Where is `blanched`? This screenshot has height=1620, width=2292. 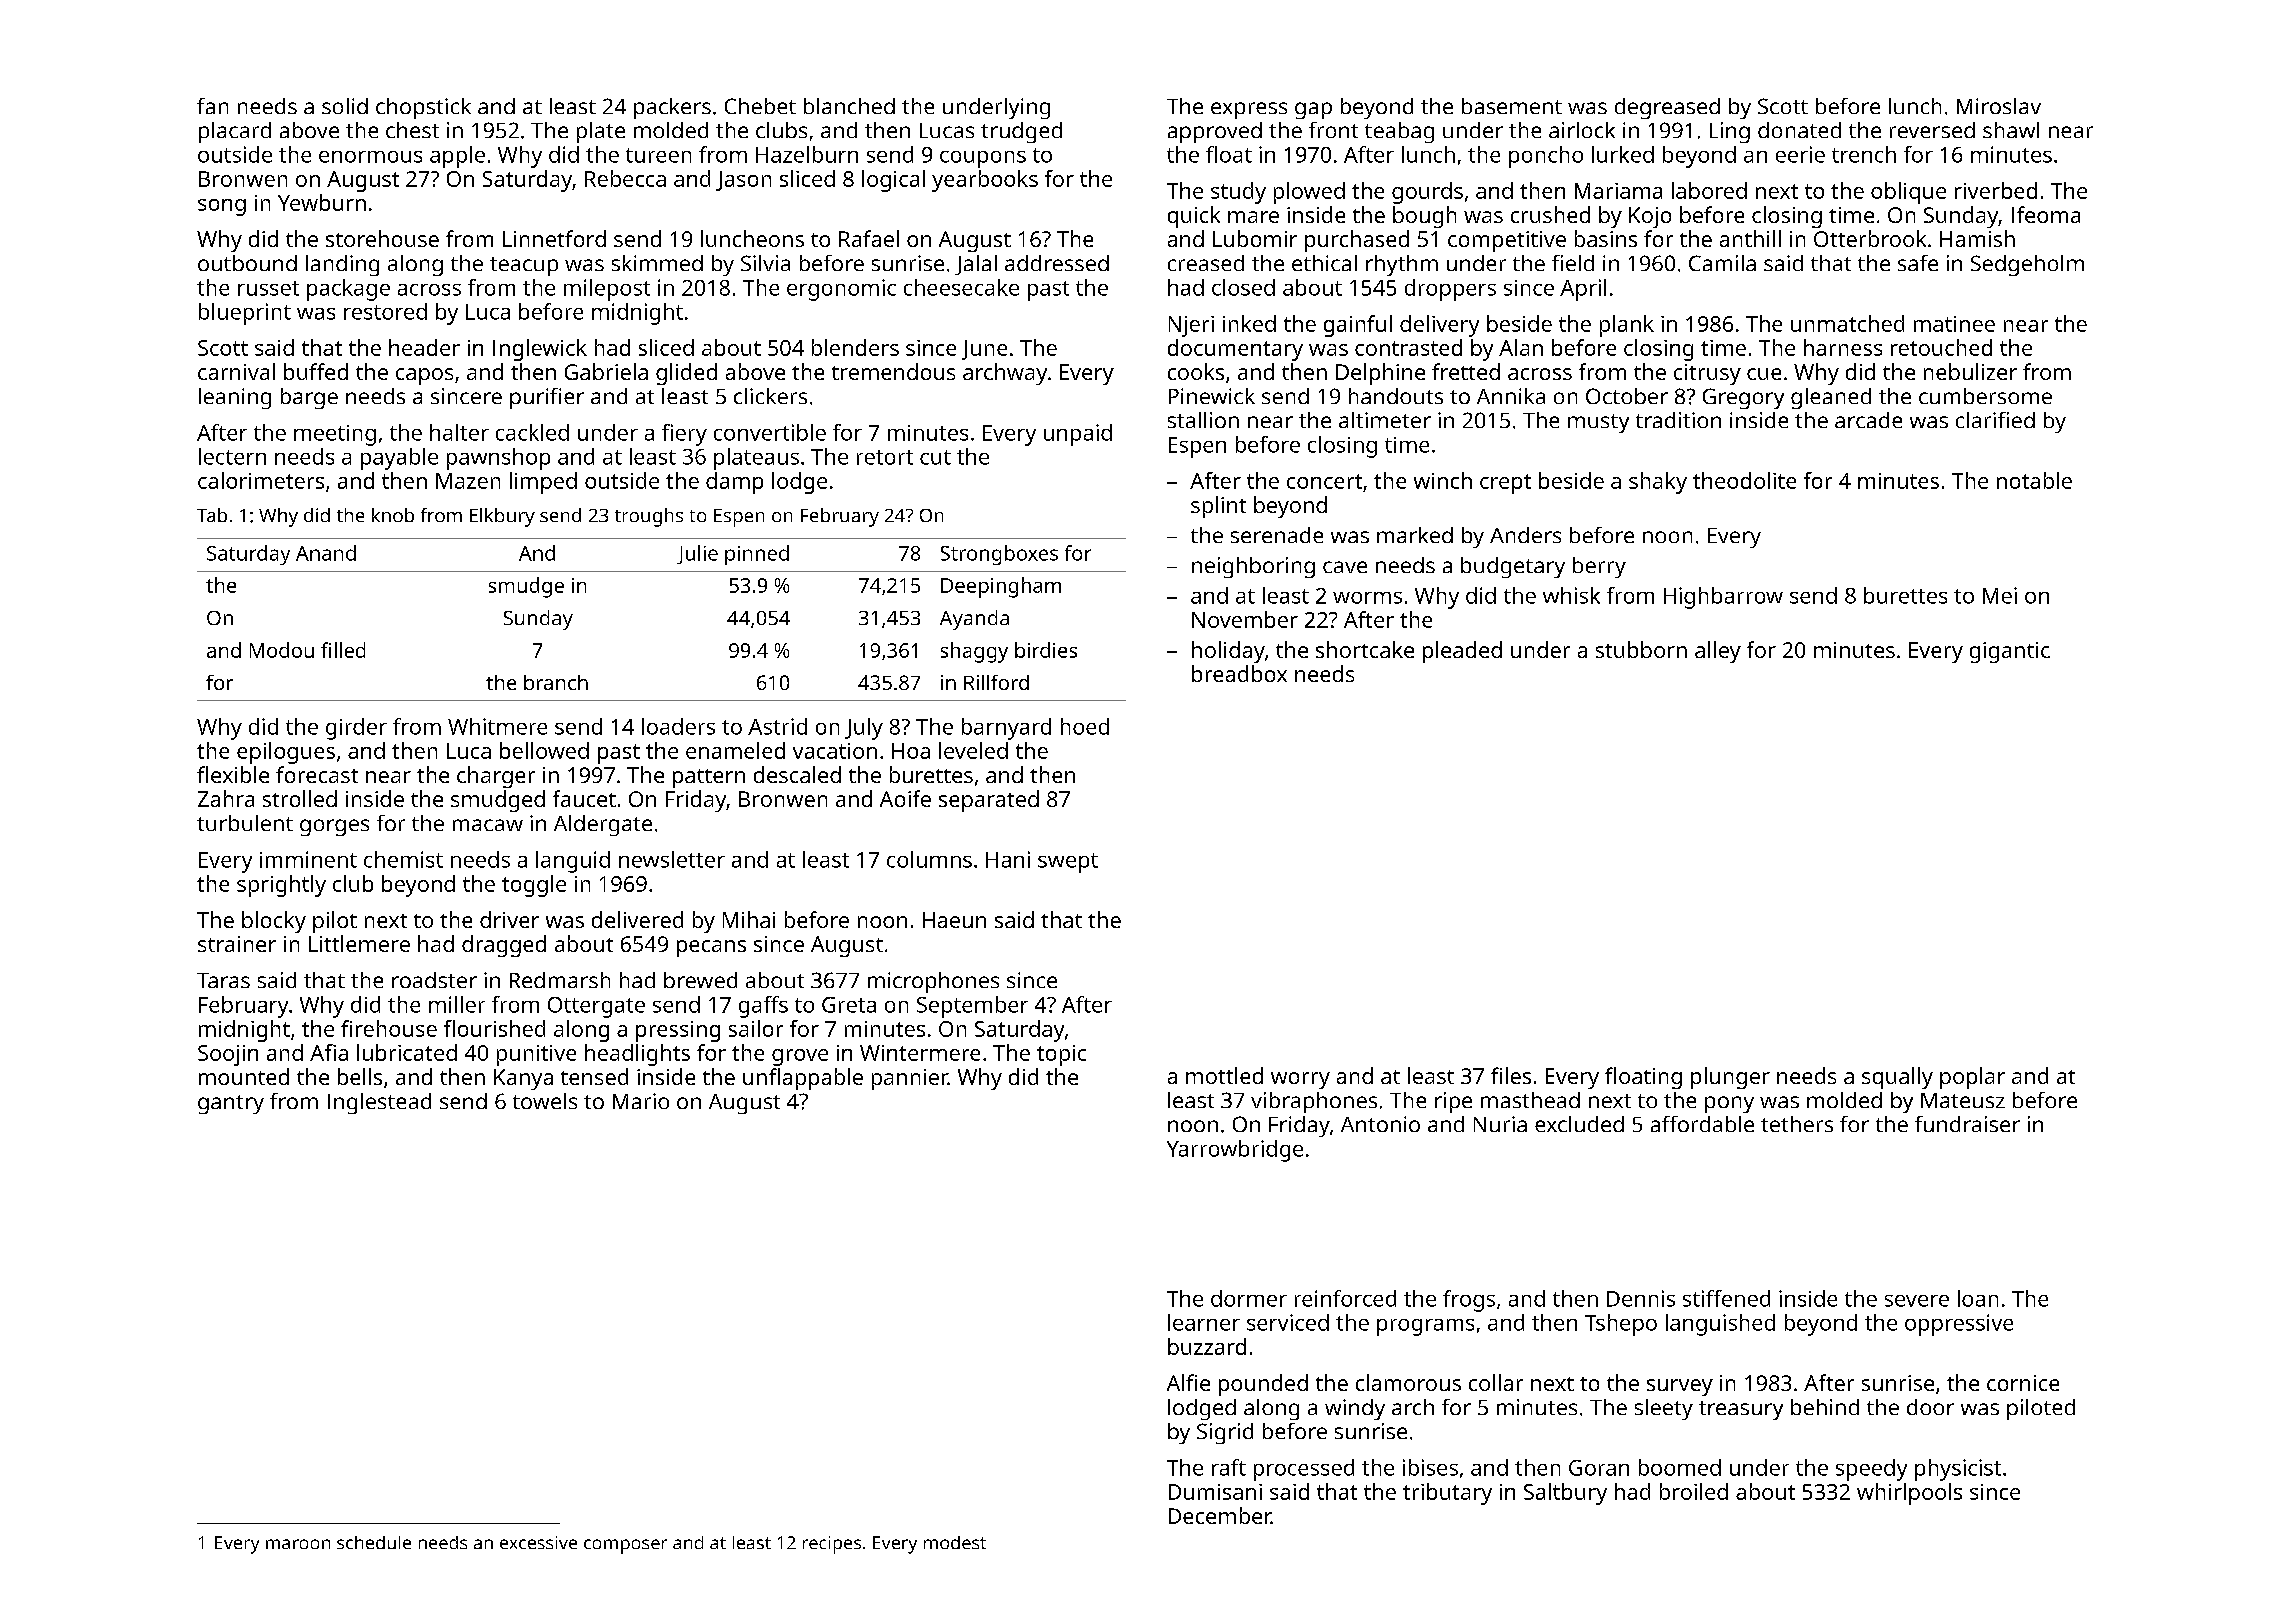 blanched is located at coordinates (849, 106).
